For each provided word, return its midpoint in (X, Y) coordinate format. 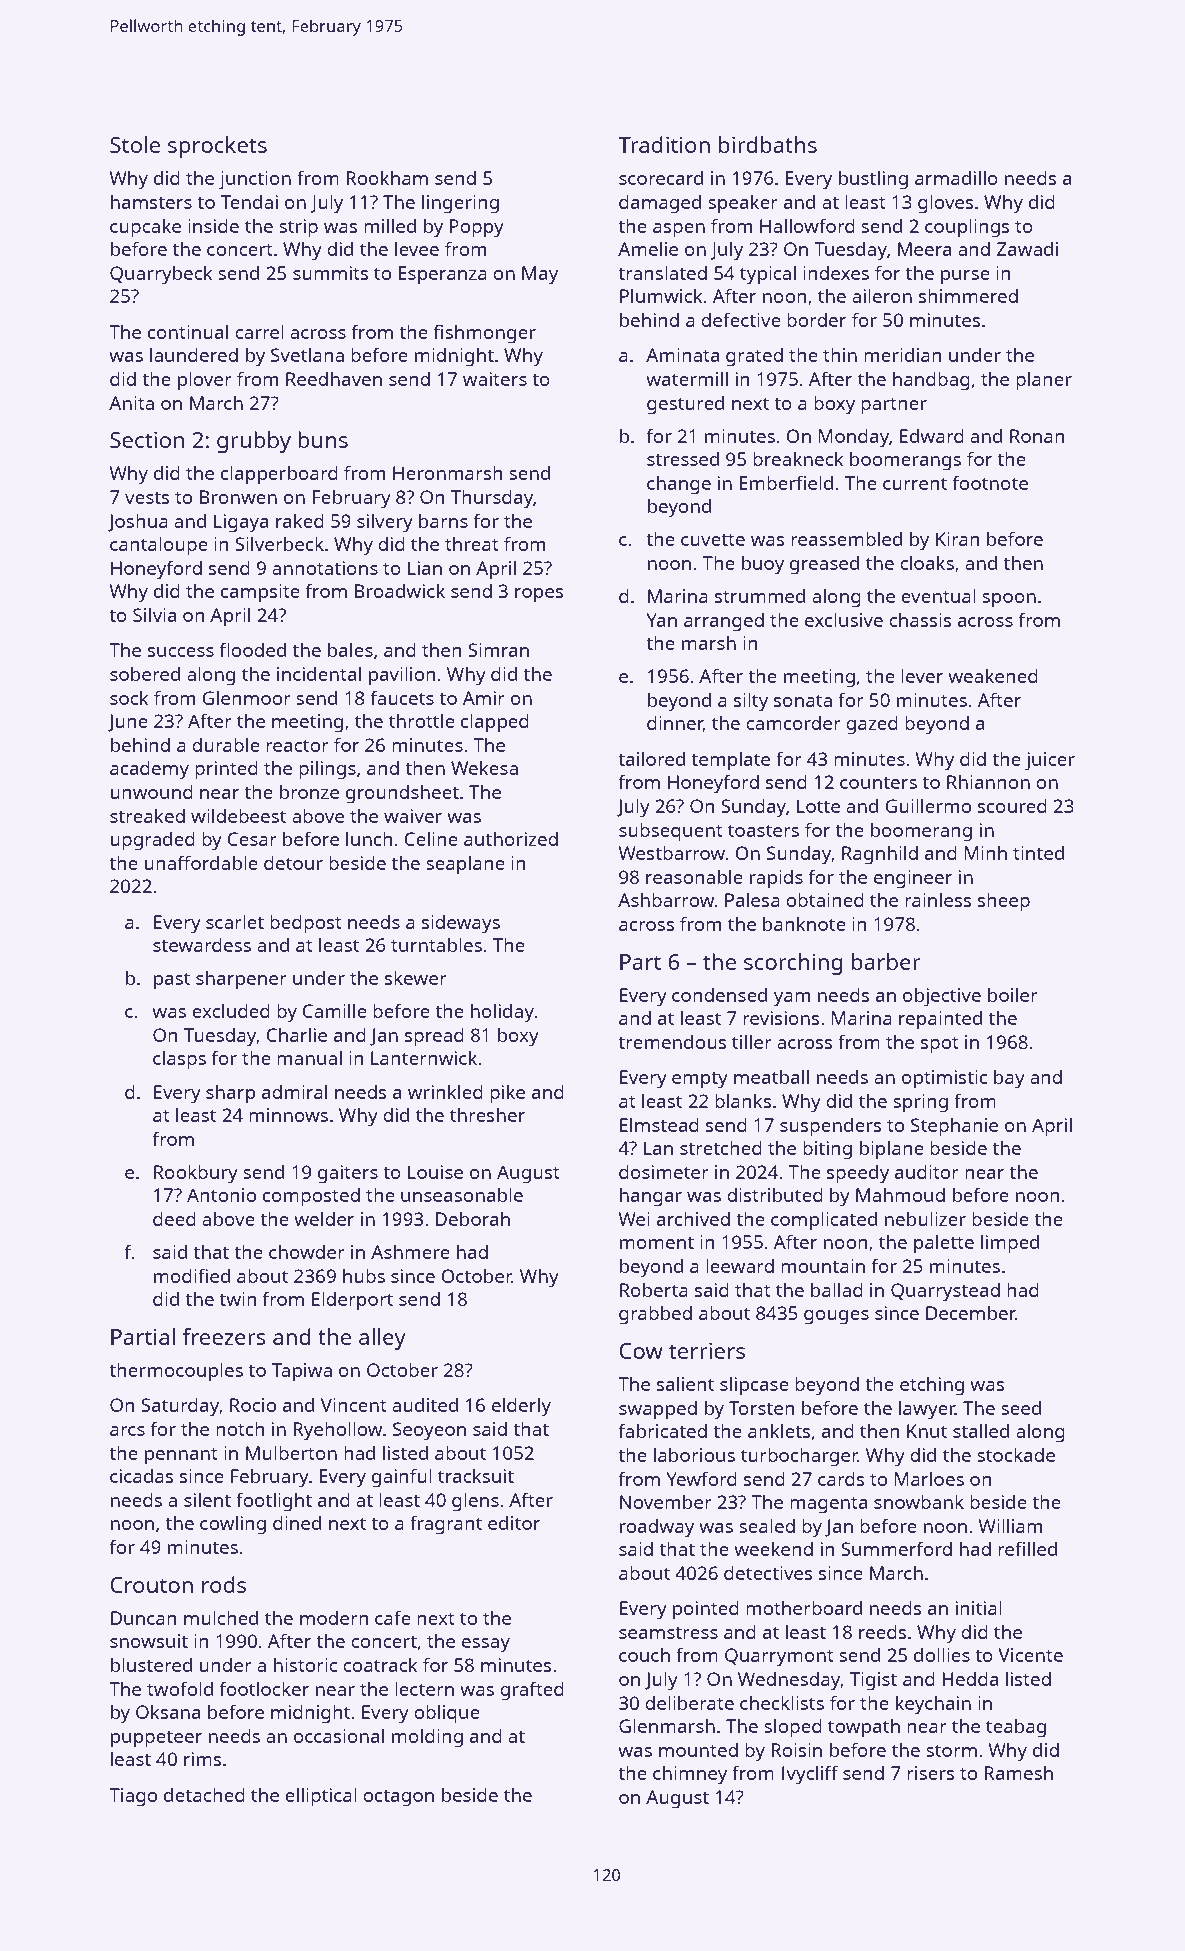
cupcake (145, 228)
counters (878, 782)
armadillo (956, 177)
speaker (743, 204)
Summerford (896, 1548)
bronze (309, 792)
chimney (690, 1775)
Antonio (221, 1195)
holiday (502, 1013)
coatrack (380, 1664)
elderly (521, 1407)
